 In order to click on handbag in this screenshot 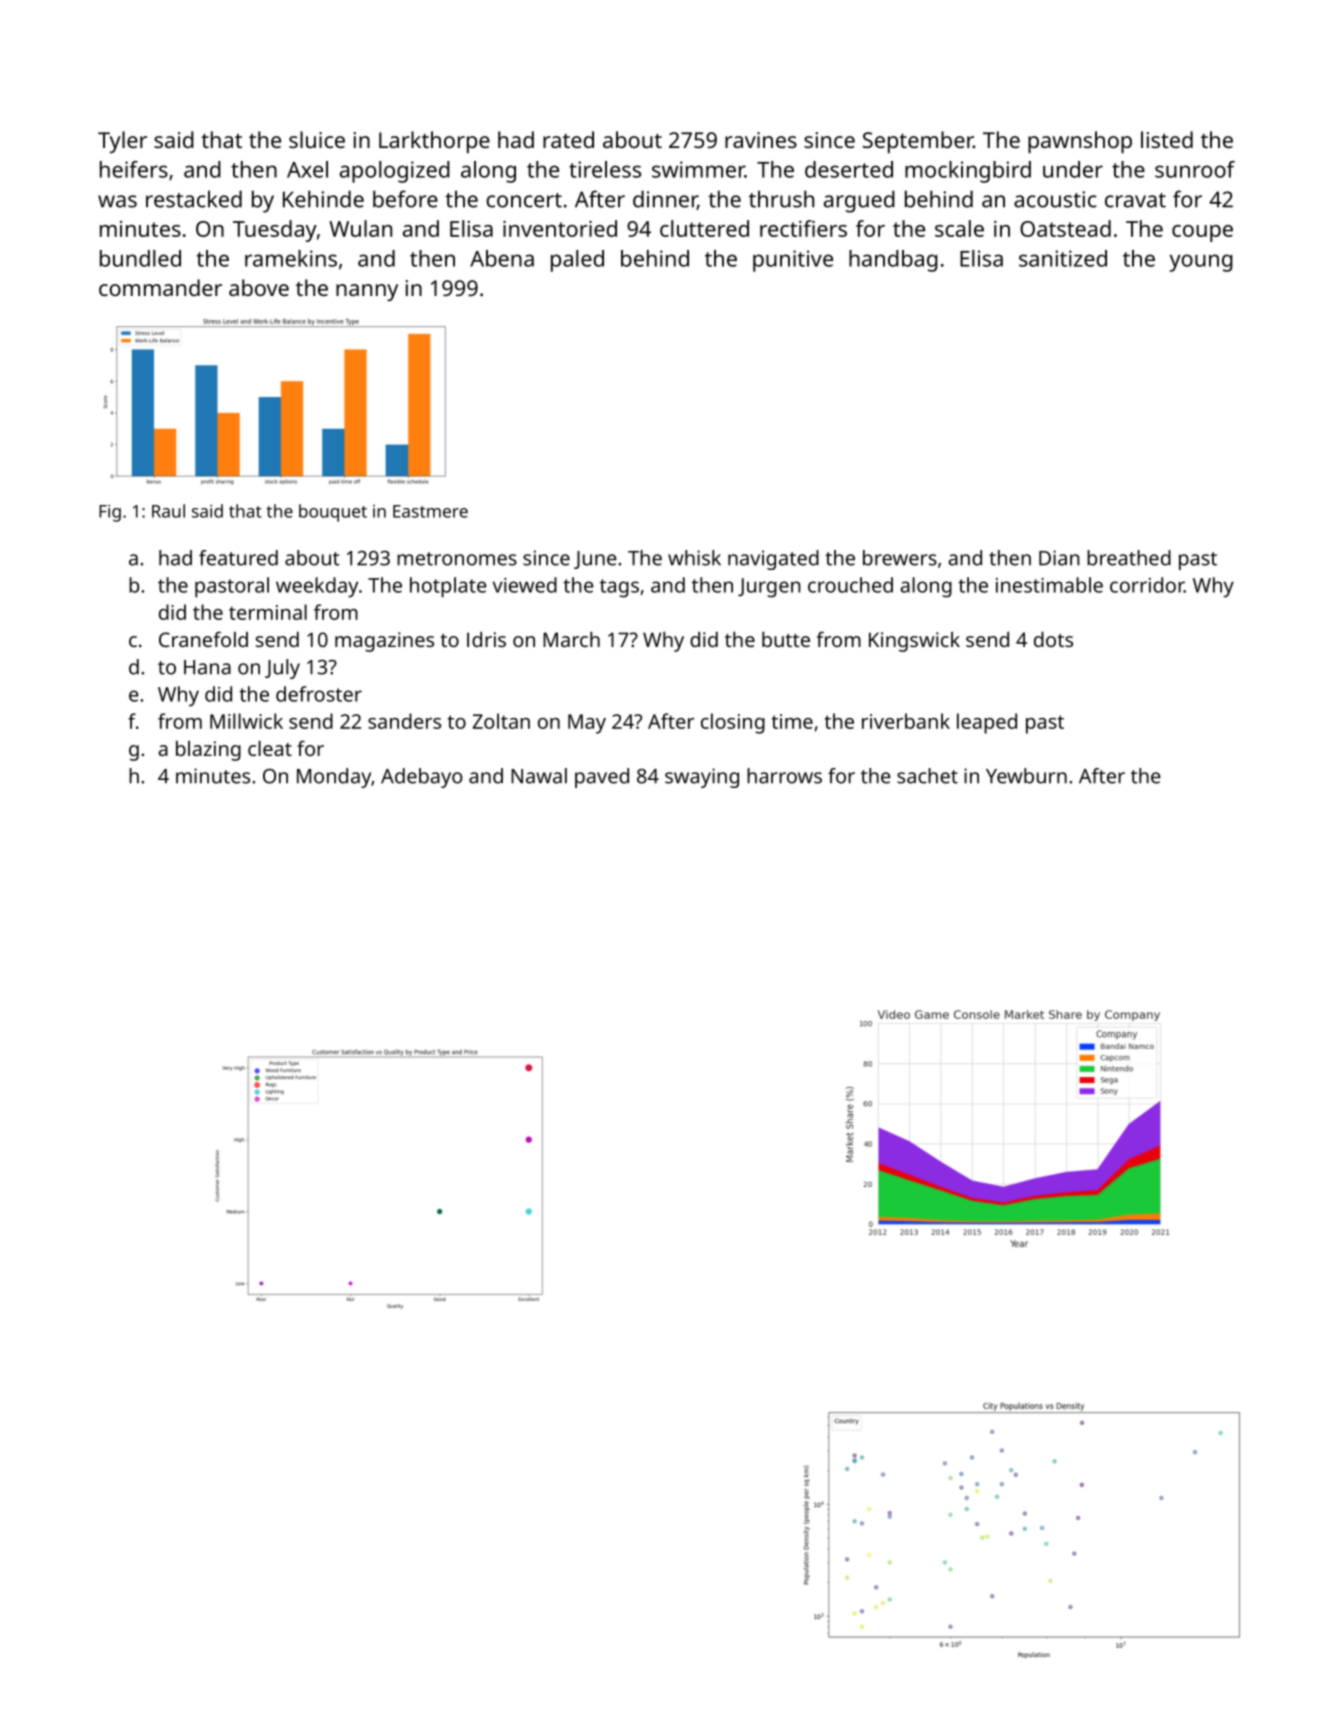, I will do `click(893, 261)`.
